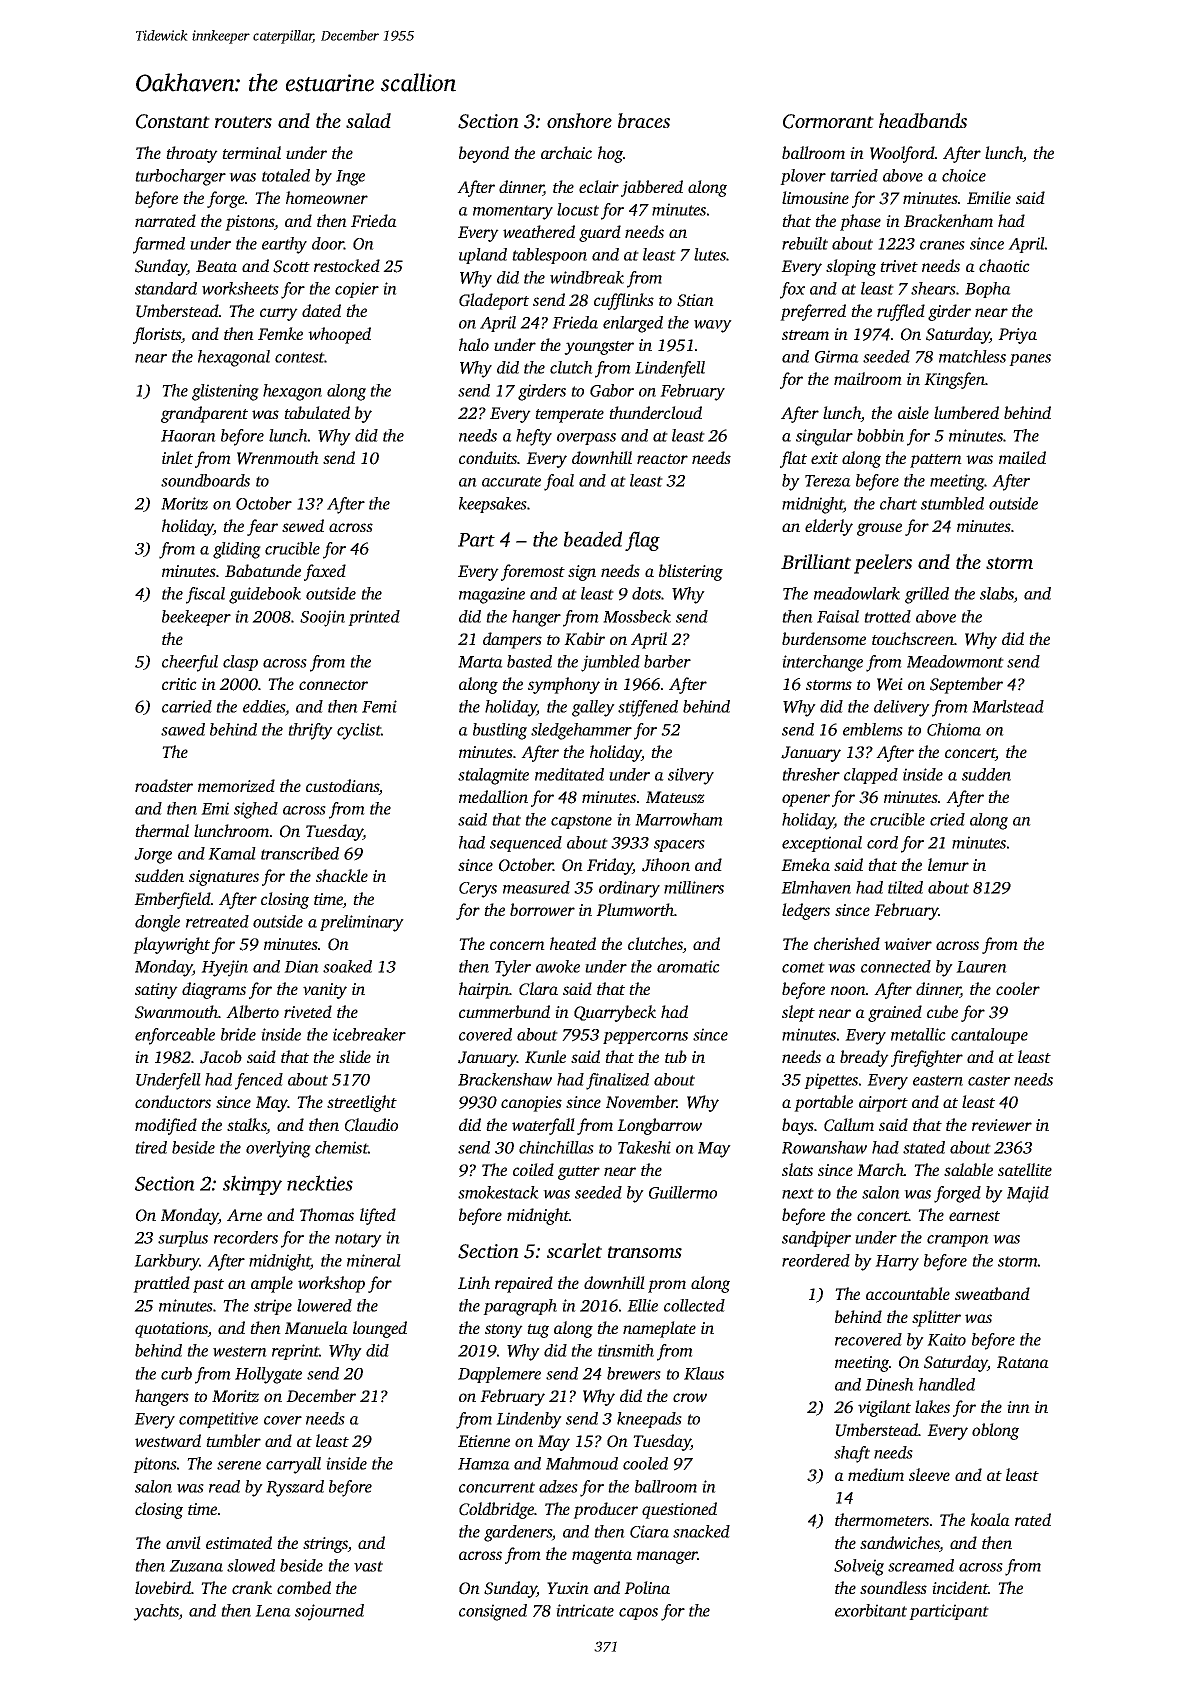 This screenshot has width=1190, height=1683. What do you see at coordinates (240, 1351) in the screenshot?
I see `western` at bounding box center [240, 1351].
